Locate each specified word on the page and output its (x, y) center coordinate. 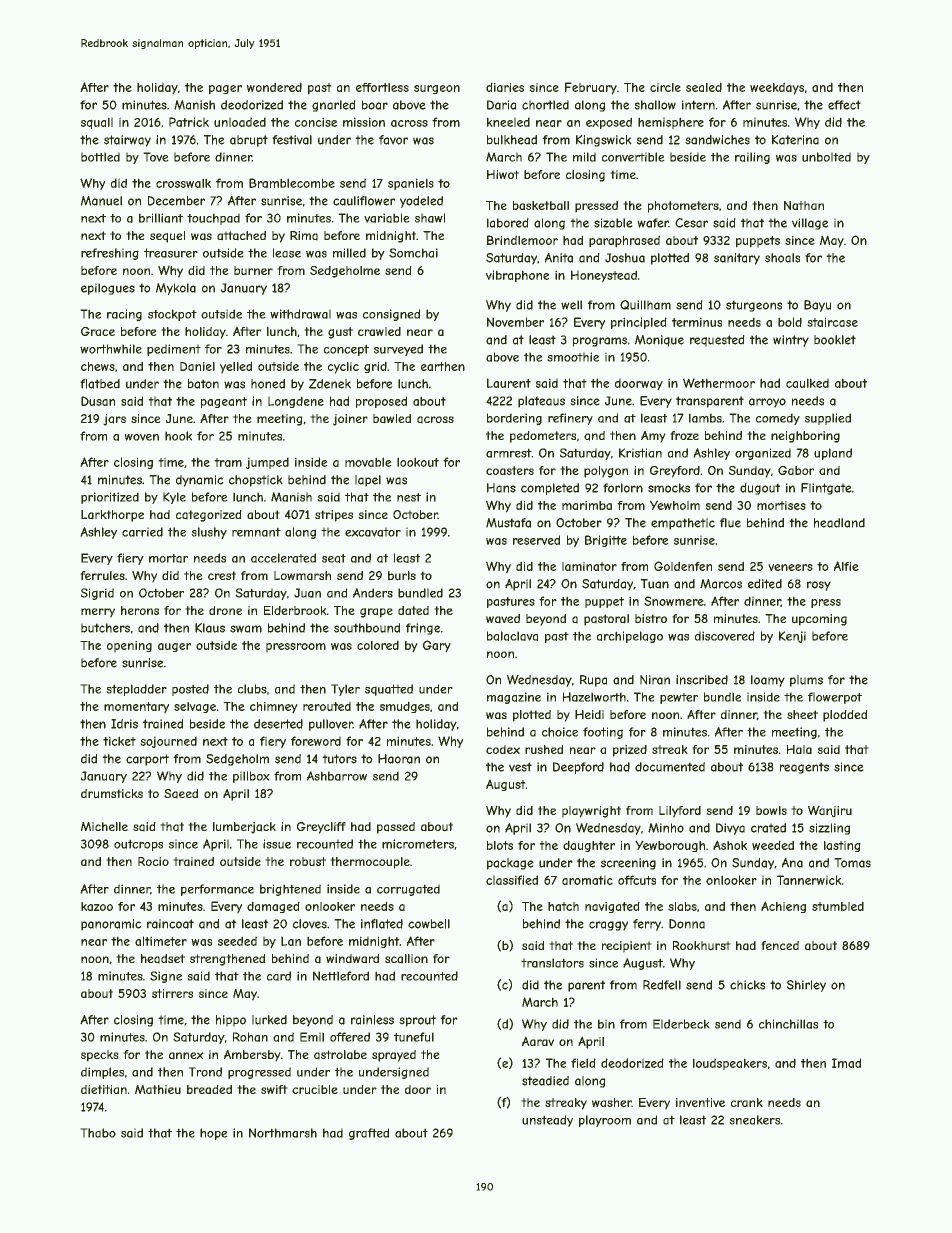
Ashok (730, 845)
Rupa (593, 681)
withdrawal (300, 314)
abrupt (249, 141)
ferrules (102, 576)
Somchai (413, 253)
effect (844, 105)
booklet (835, 340)
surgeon (437, 89)
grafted (369, 1134)
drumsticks (112, 794)
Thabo (98, 1133)
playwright (591, 812)
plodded (845, 716)
